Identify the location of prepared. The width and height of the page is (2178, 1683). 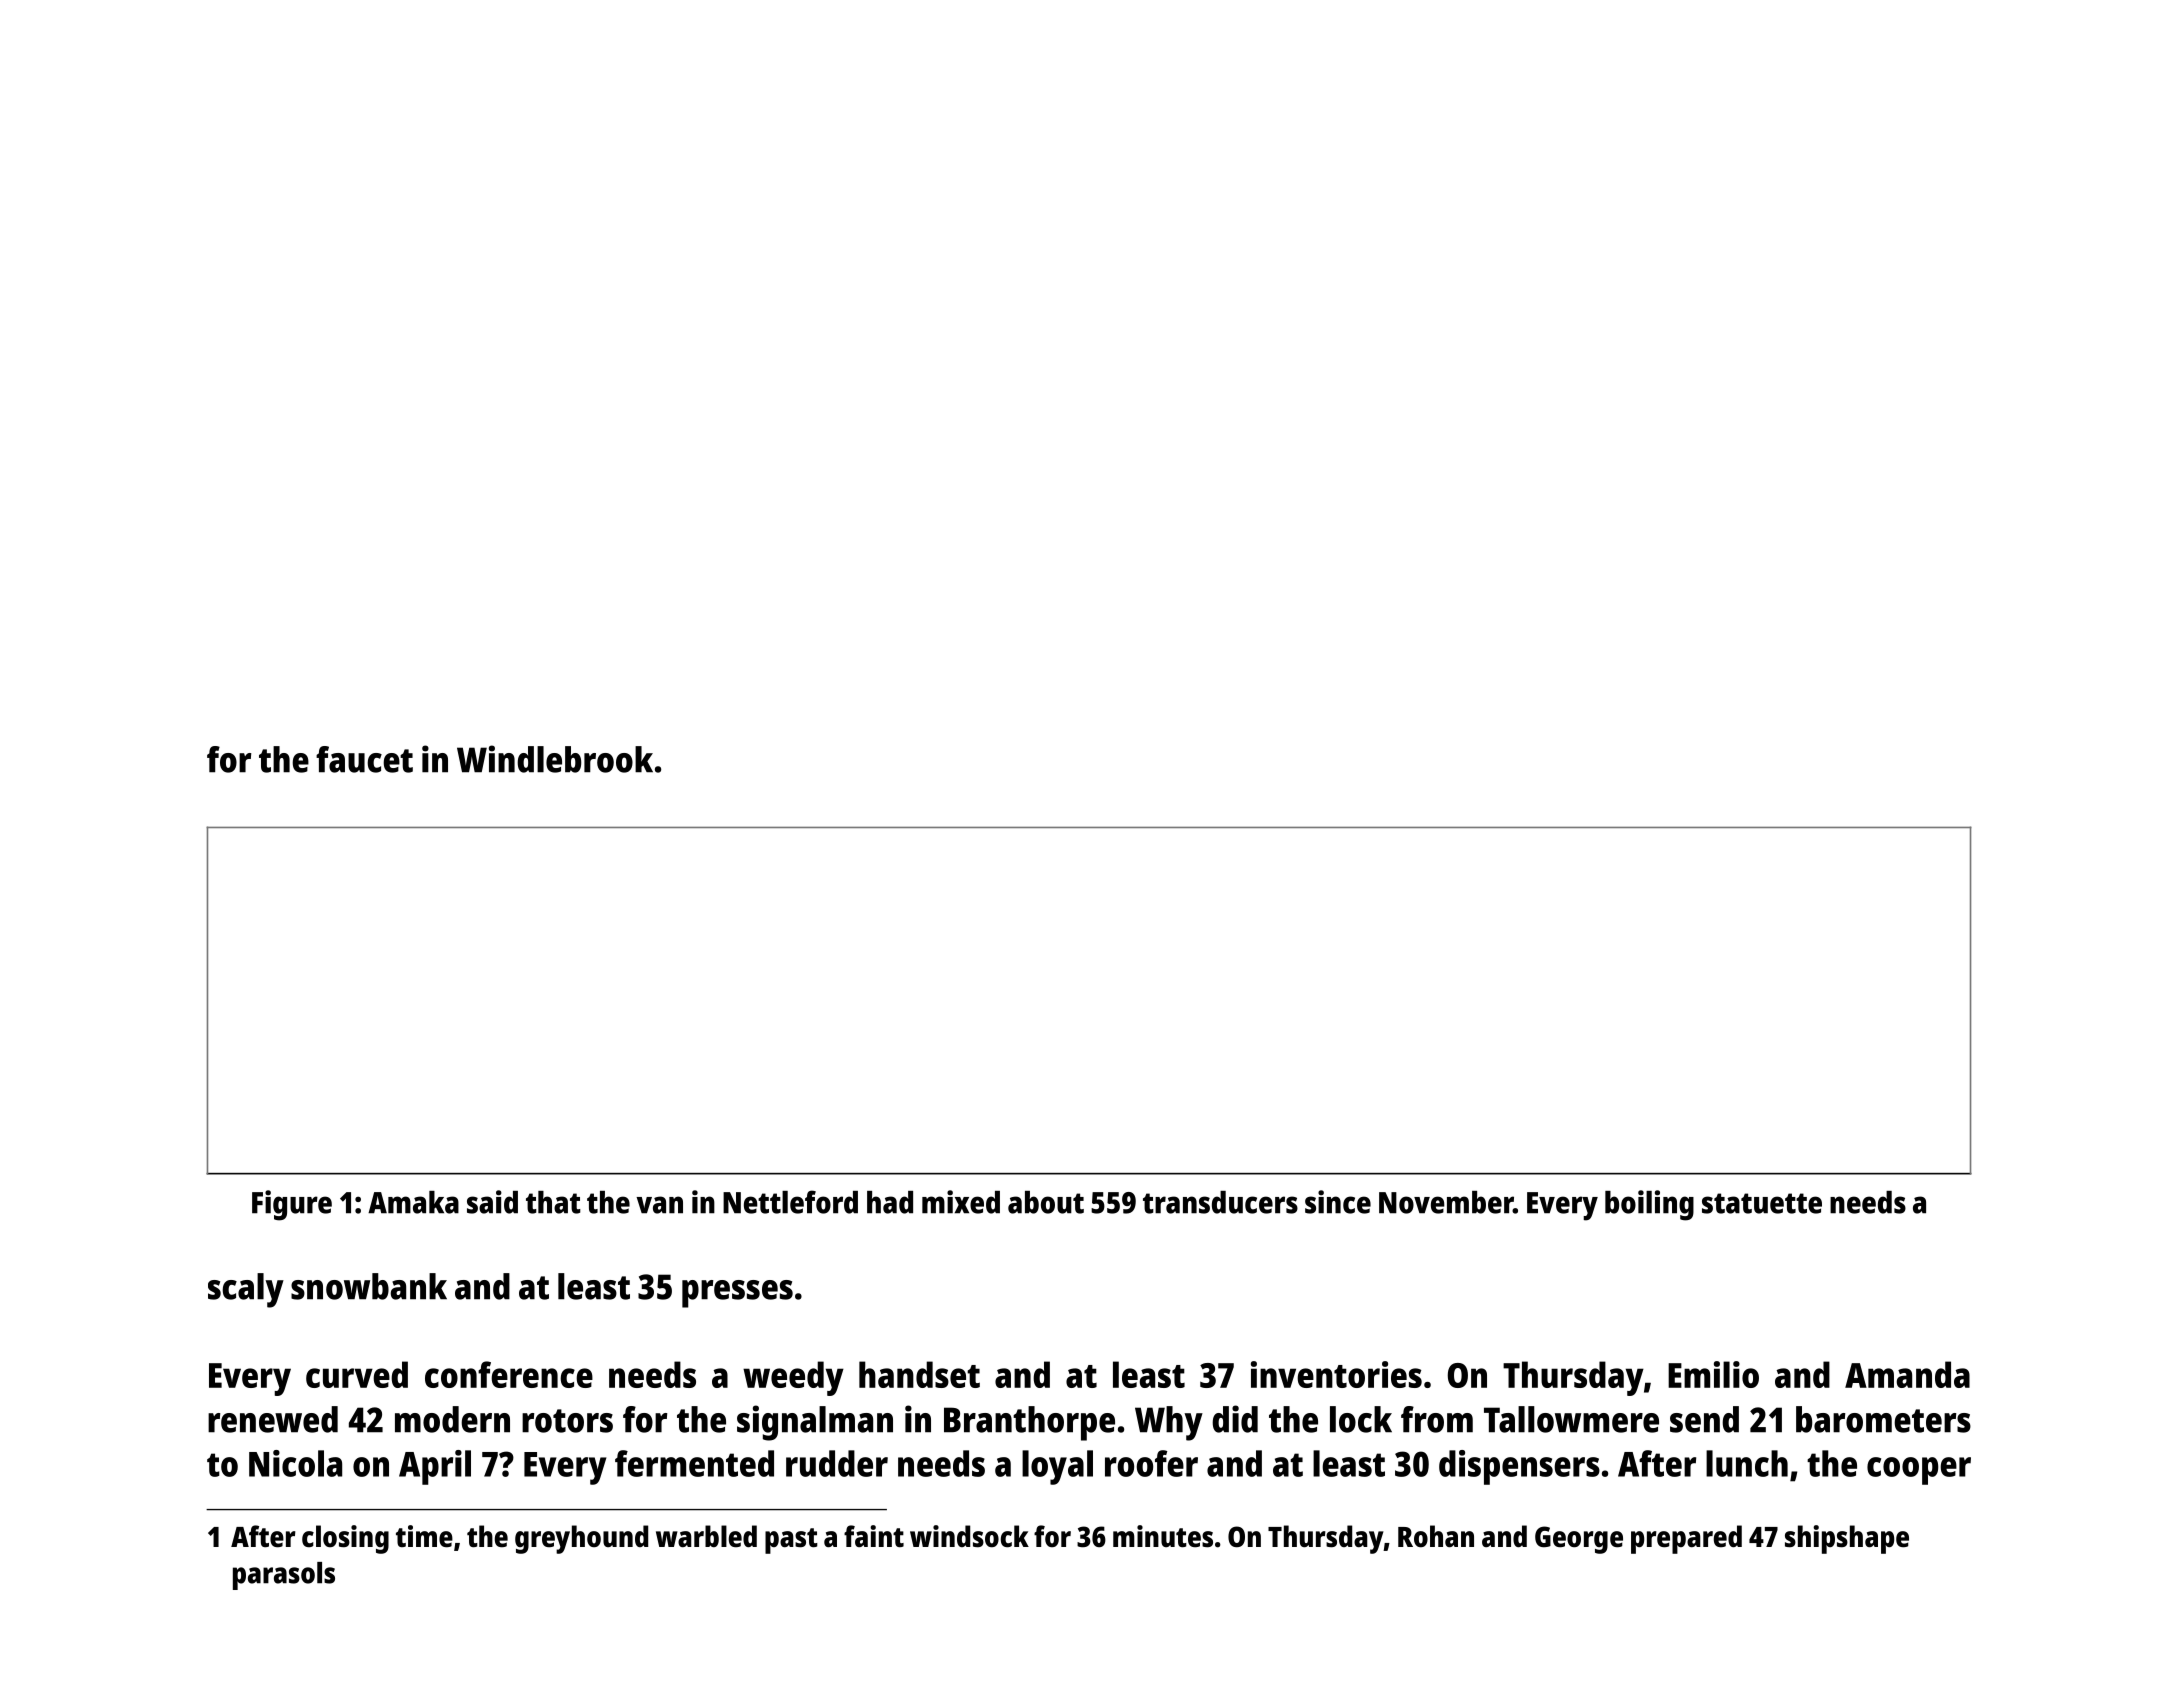
(1686, 1539).
